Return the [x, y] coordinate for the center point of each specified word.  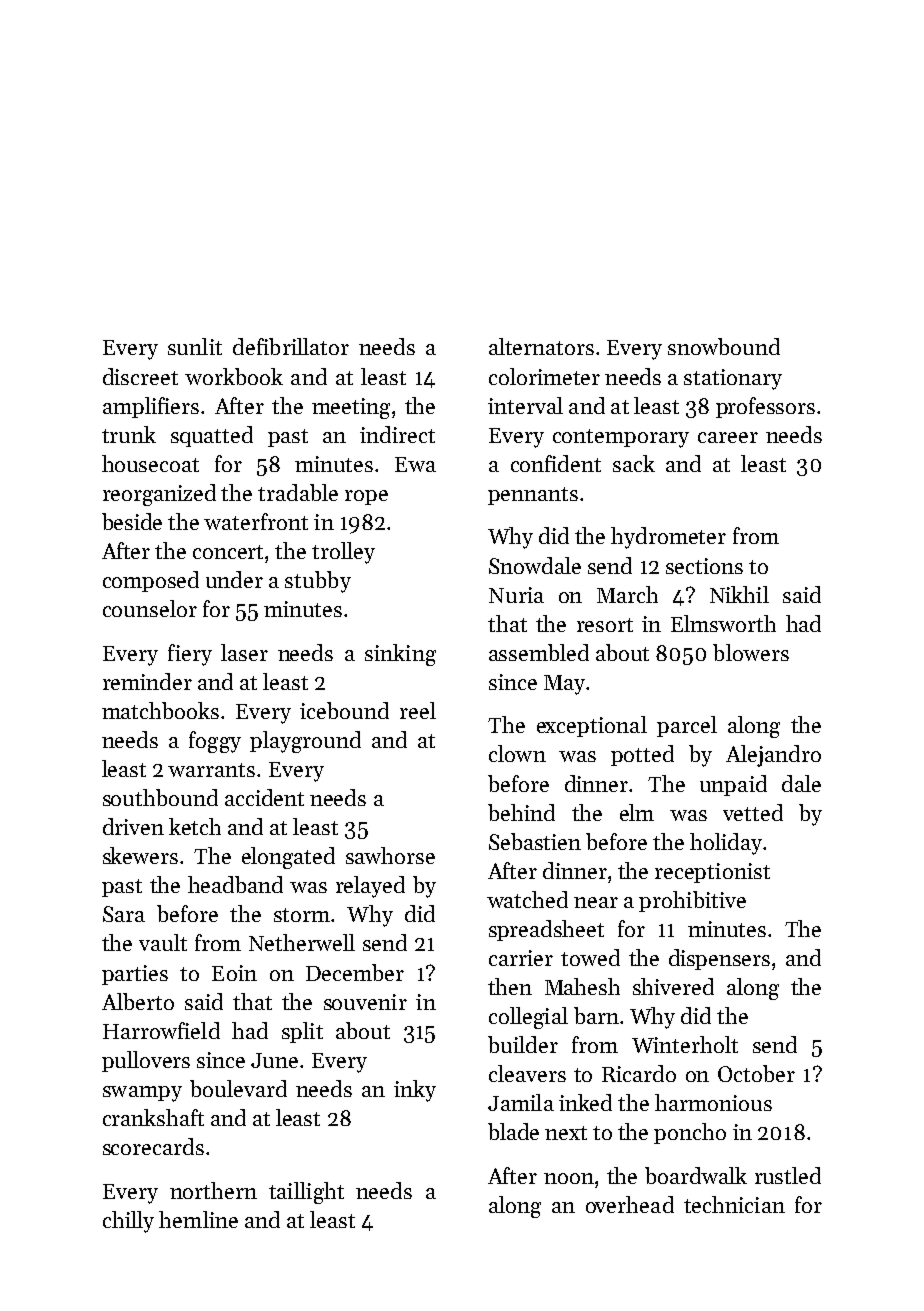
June [274, 1060]
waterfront [256, 521]
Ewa [415, 464]
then [510, 986]
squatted [212, 436]
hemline [198, 1219]
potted [642, 755]
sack [634, 463]
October [756, 1073]
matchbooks [160, 710]
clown [517, 753]
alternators [541, 346]
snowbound [724, 346]
